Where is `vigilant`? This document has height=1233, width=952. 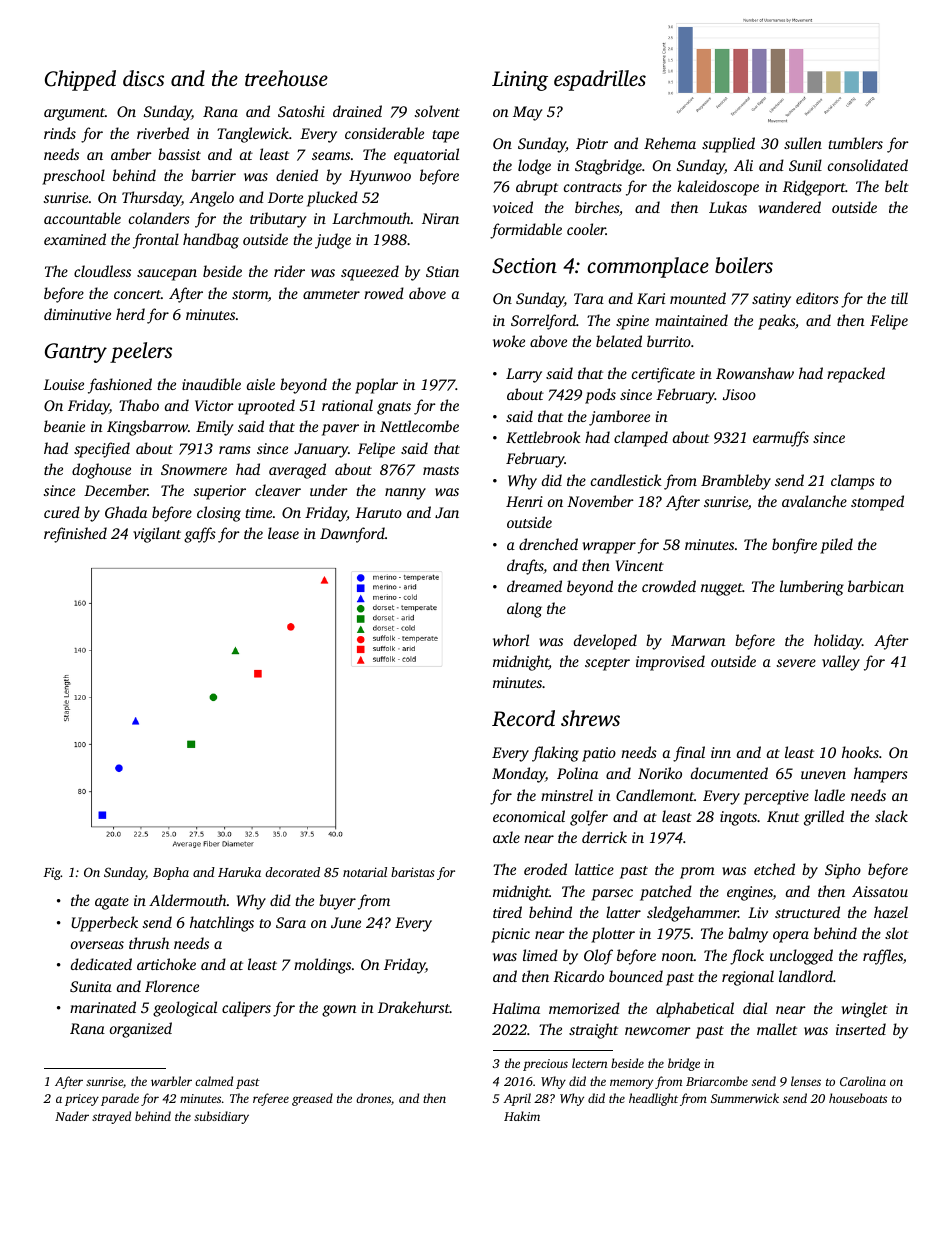 vigilant is located at coordinates (157, 535).
